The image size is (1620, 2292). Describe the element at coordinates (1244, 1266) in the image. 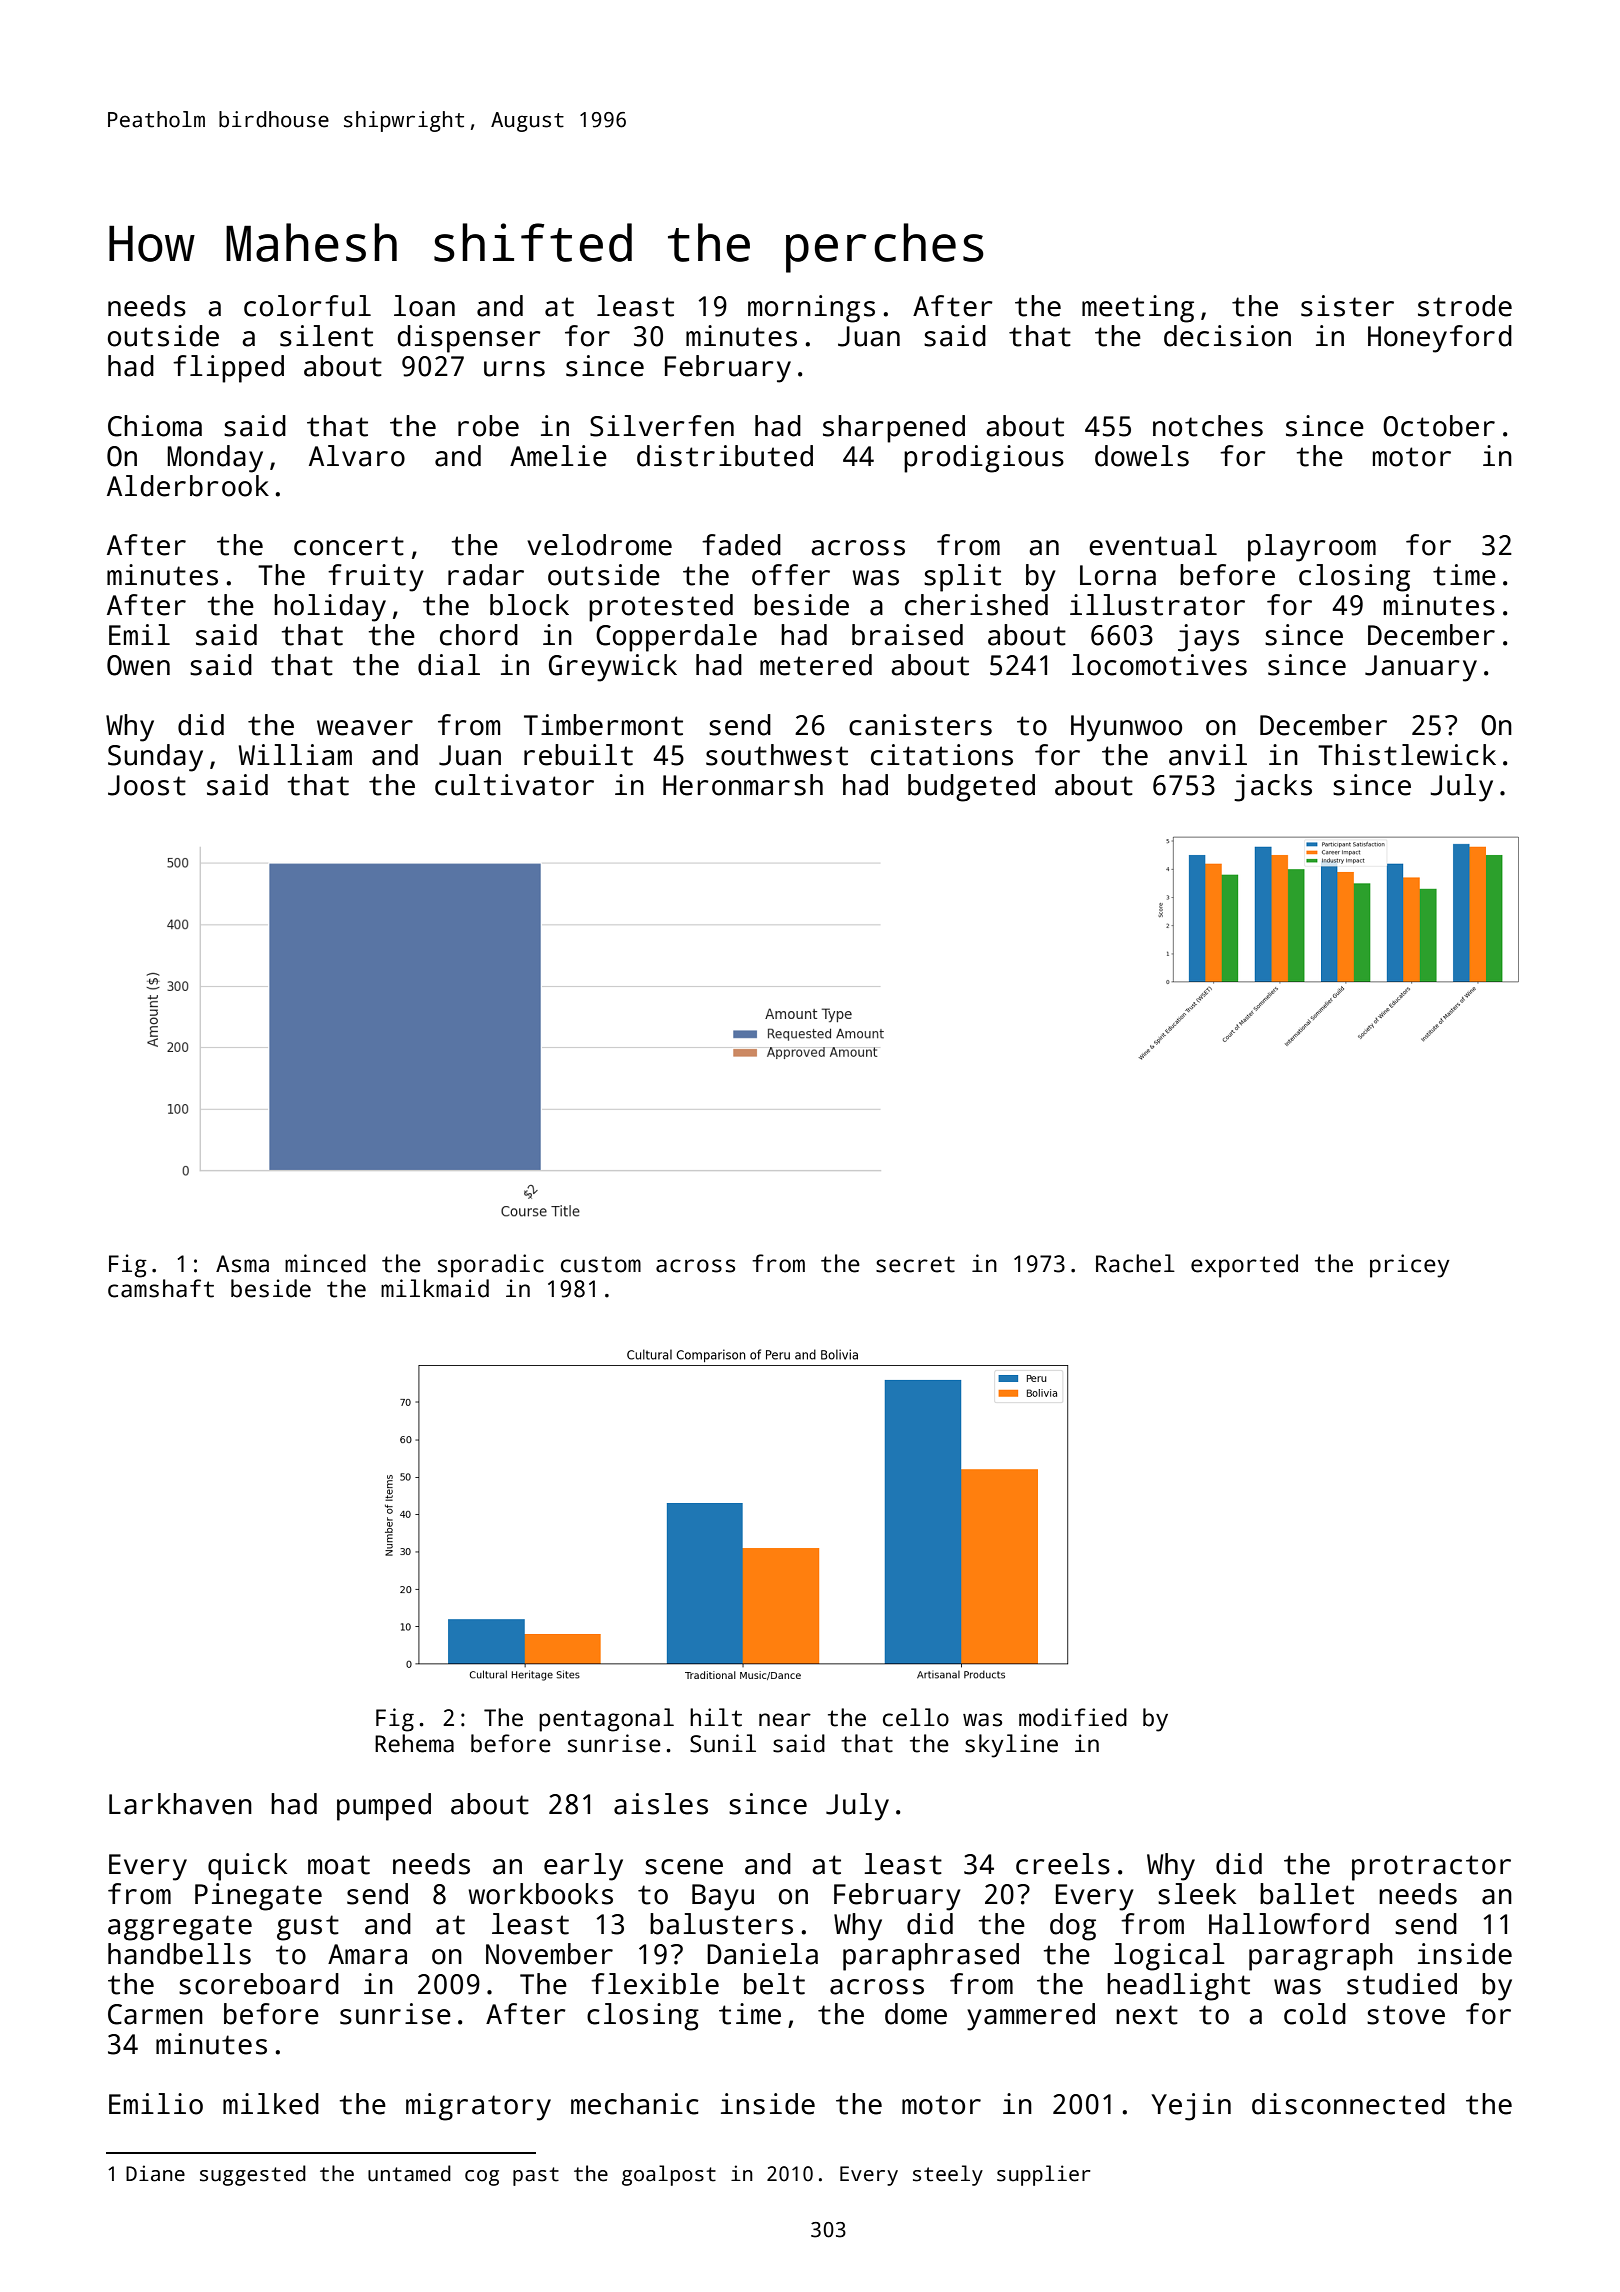

I see `exported` at that location.
